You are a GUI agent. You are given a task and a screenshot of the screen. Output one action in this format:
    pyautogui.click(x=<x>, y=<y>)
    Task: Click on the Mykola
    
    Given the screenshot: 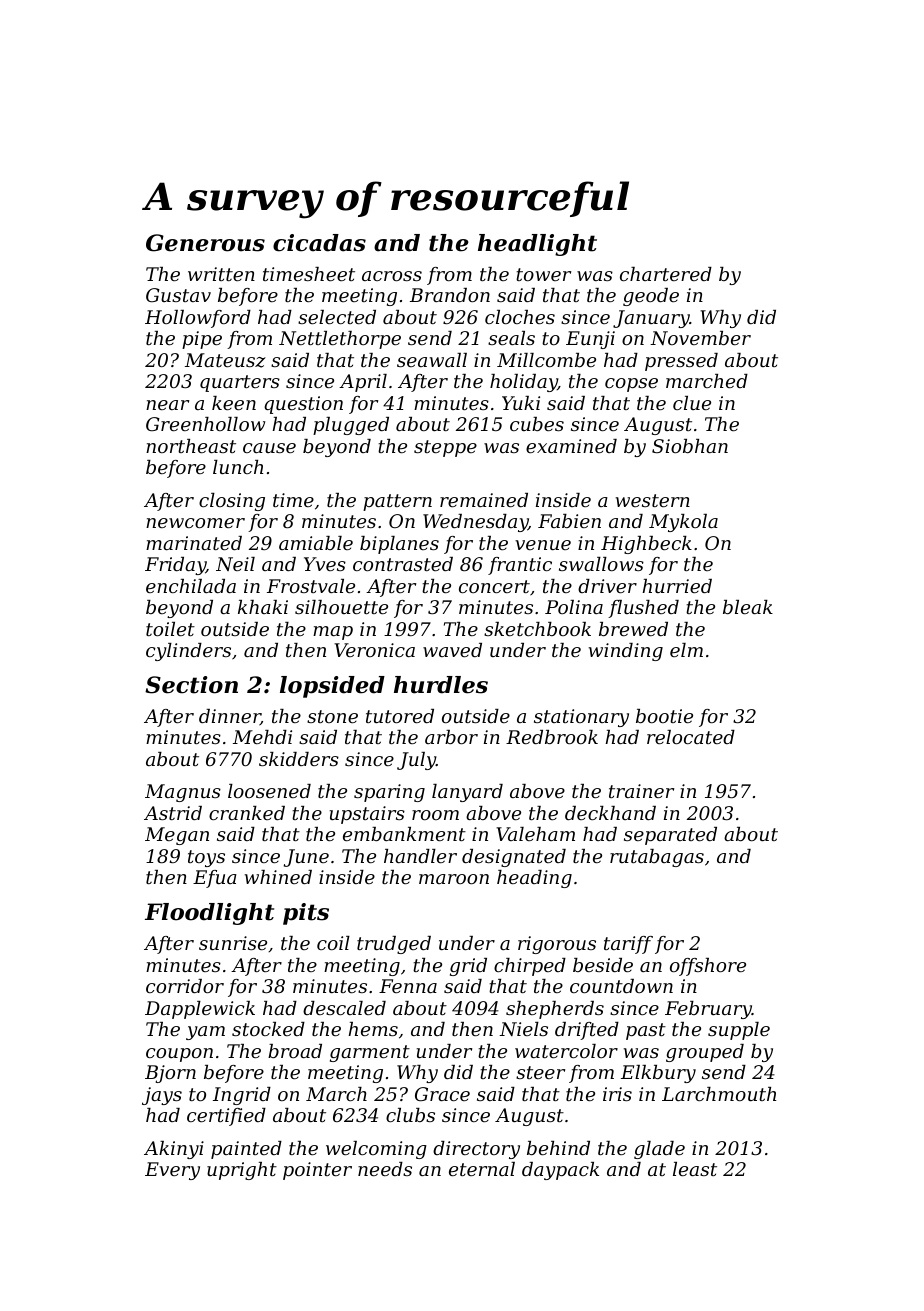 What is the action you would take?
    pyautogui.click(x=683, y=523)
